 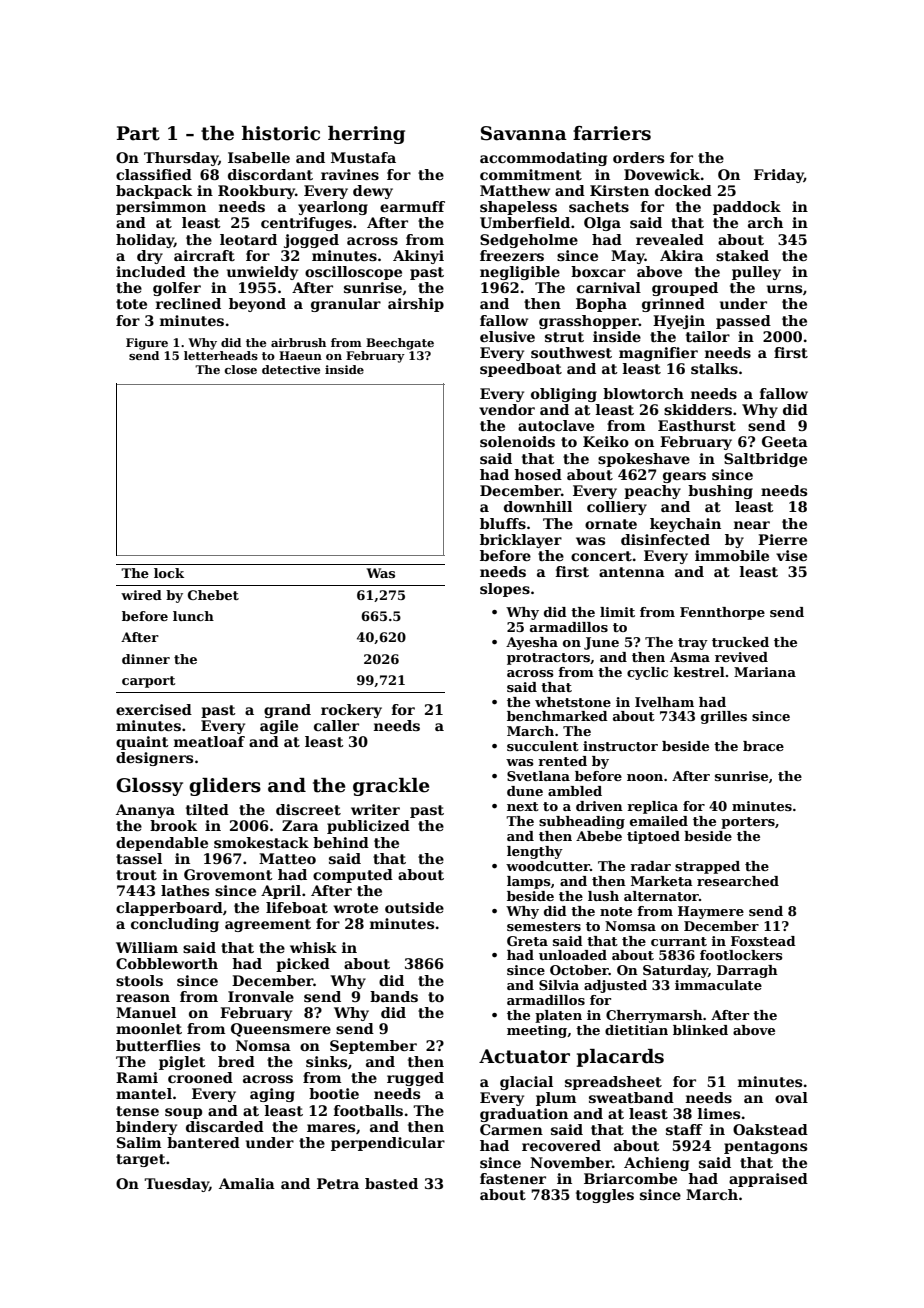 What do you see at coordinates (714, 368) in the page?
I see `stalks` at bounding box center [714, 368].
